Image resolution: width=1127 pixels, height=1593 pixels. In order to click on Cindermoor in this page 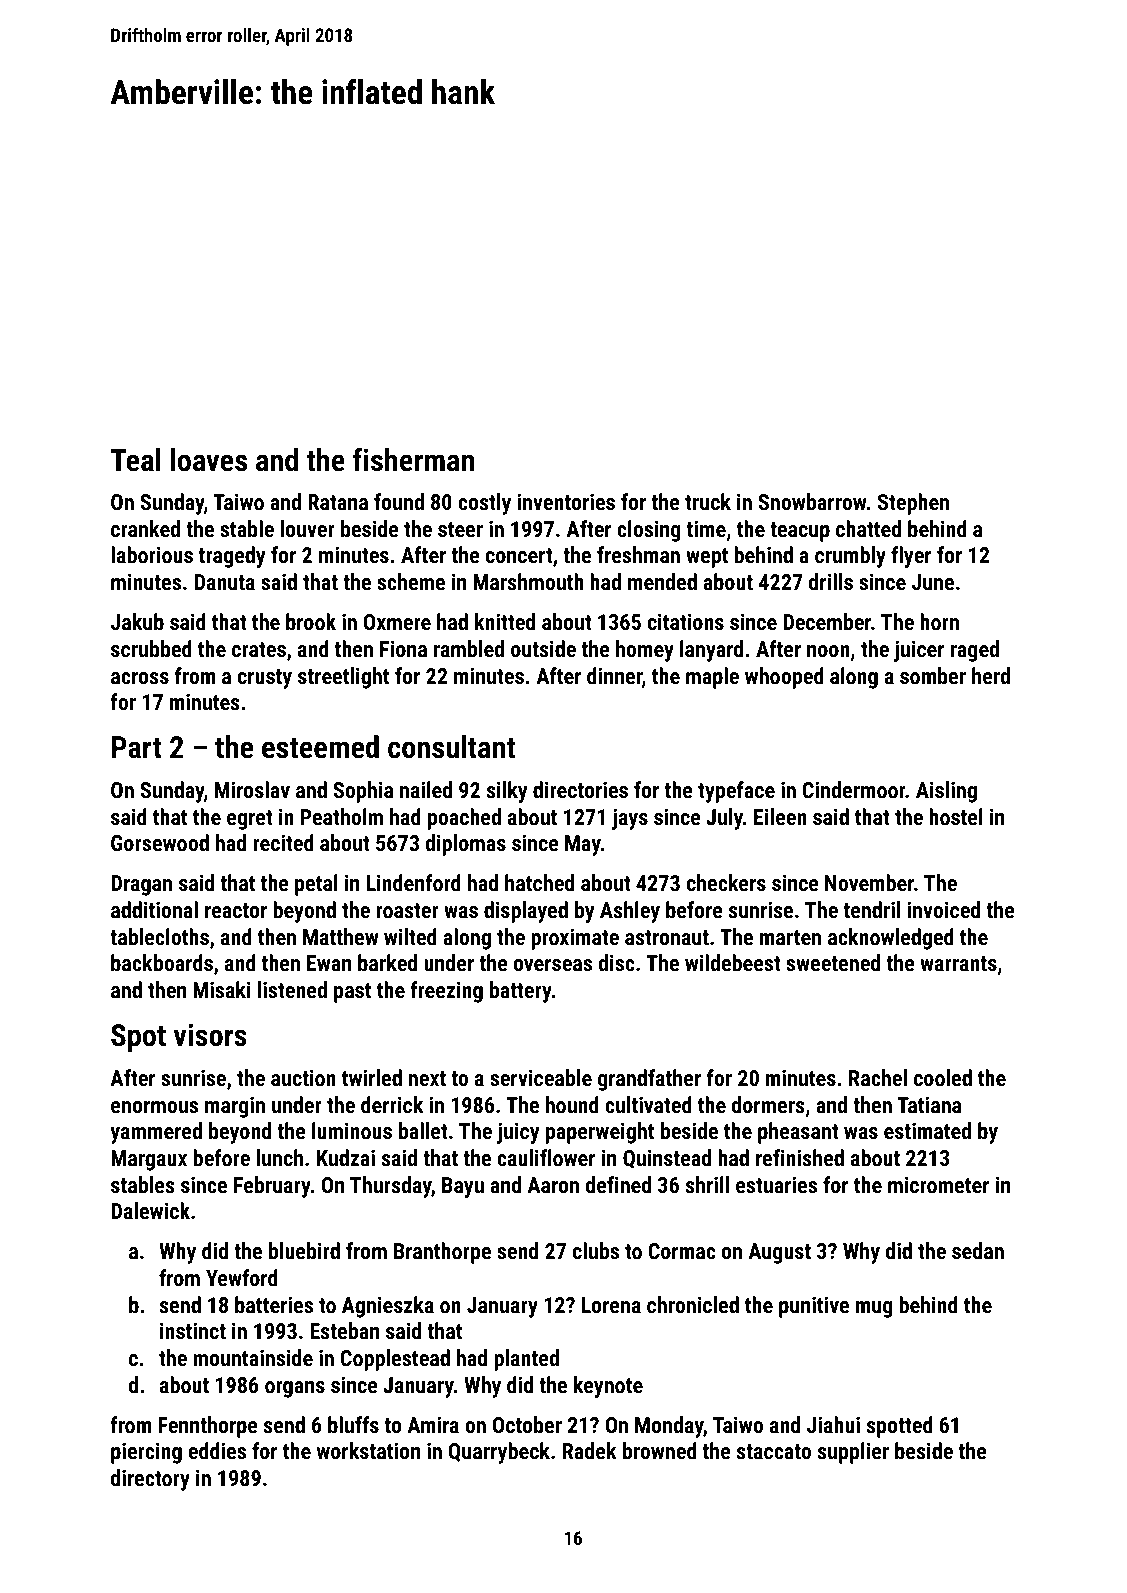, I will do `click(854, 789)`.
